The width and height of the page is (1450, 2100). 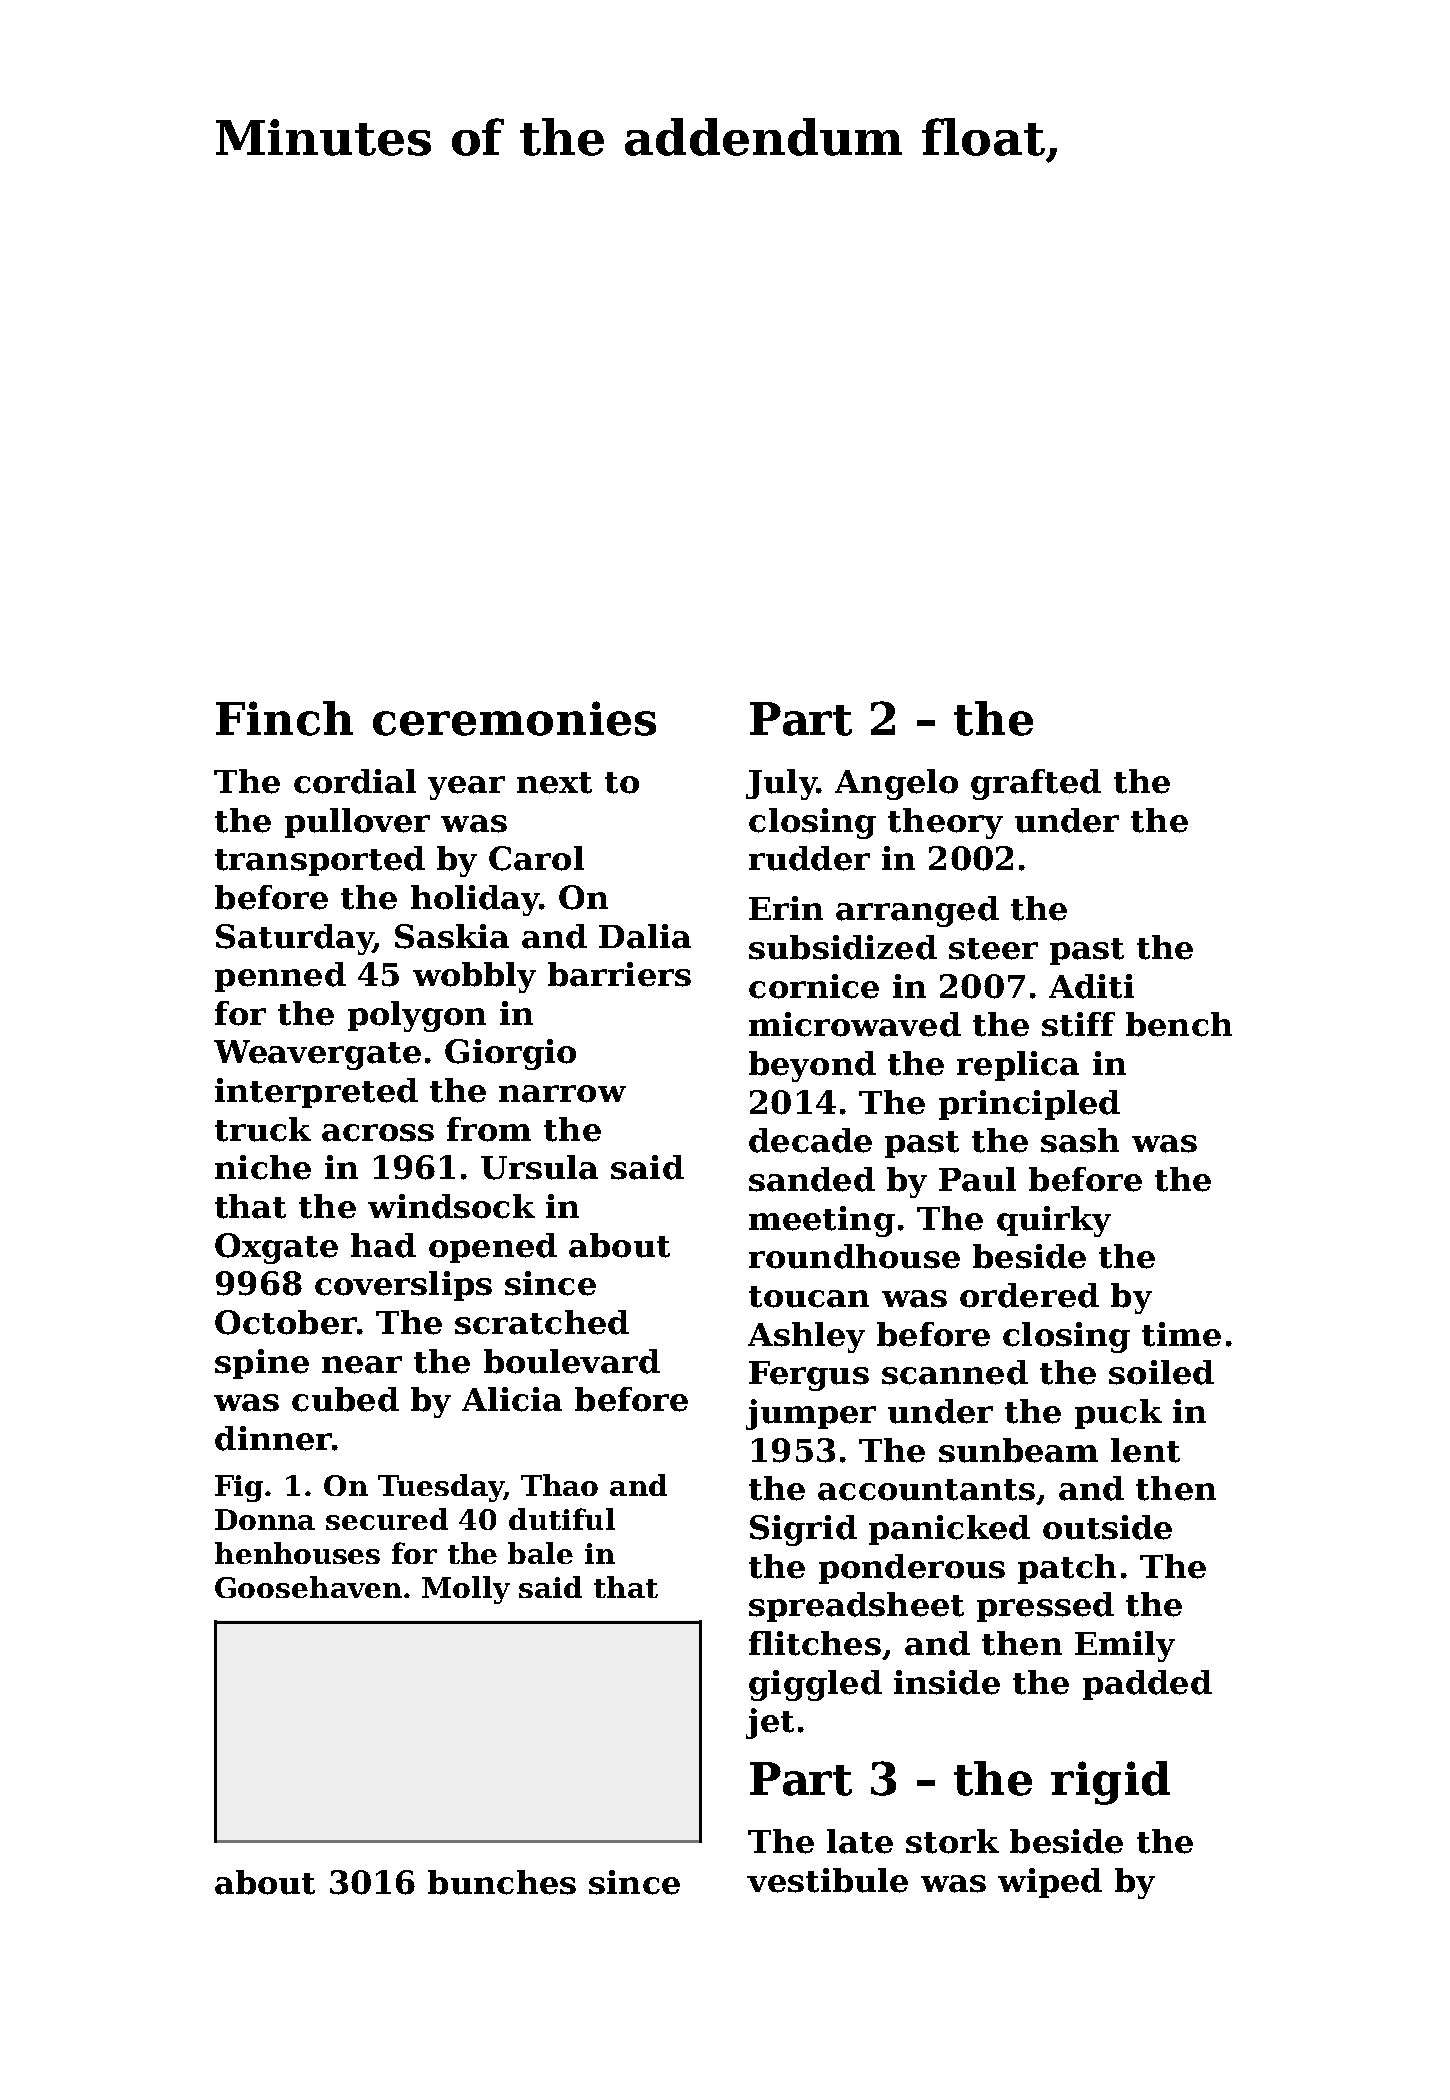 I want to click on bunches, so click(x=502, y=1882).
